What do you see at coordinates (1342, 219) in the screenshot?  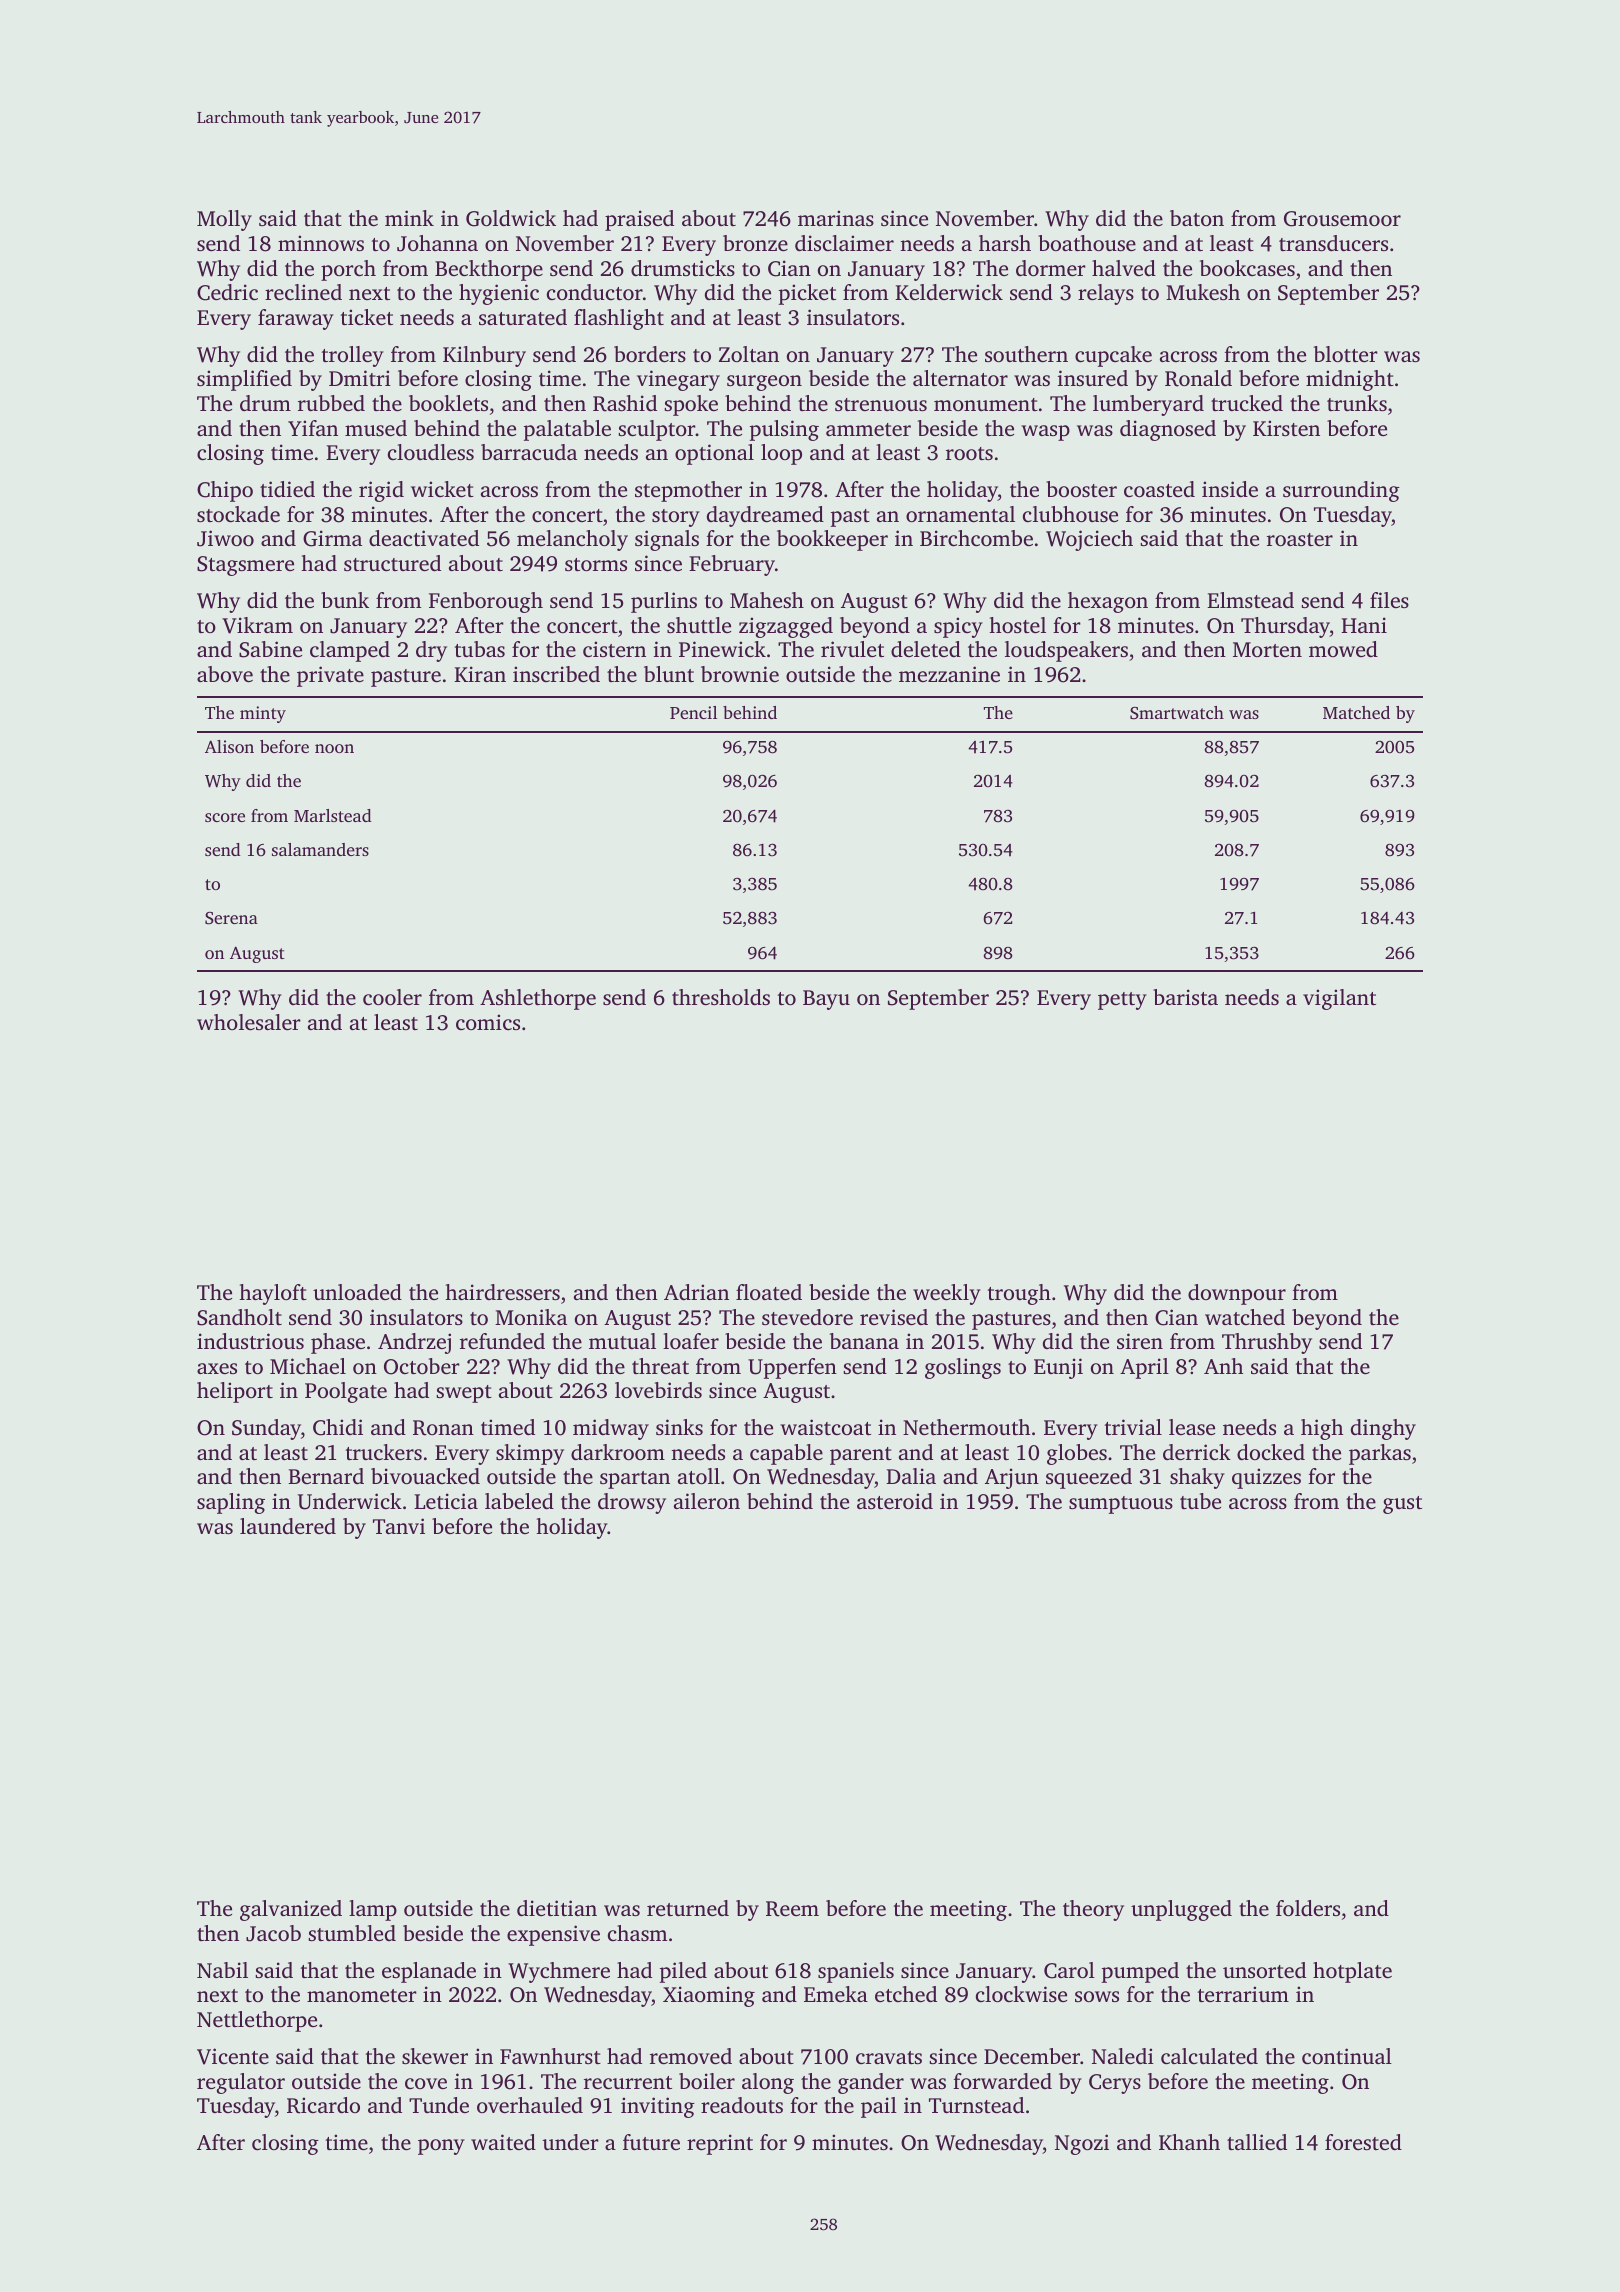 I see `Grousemoor` at bounding box center [1342, 219].
